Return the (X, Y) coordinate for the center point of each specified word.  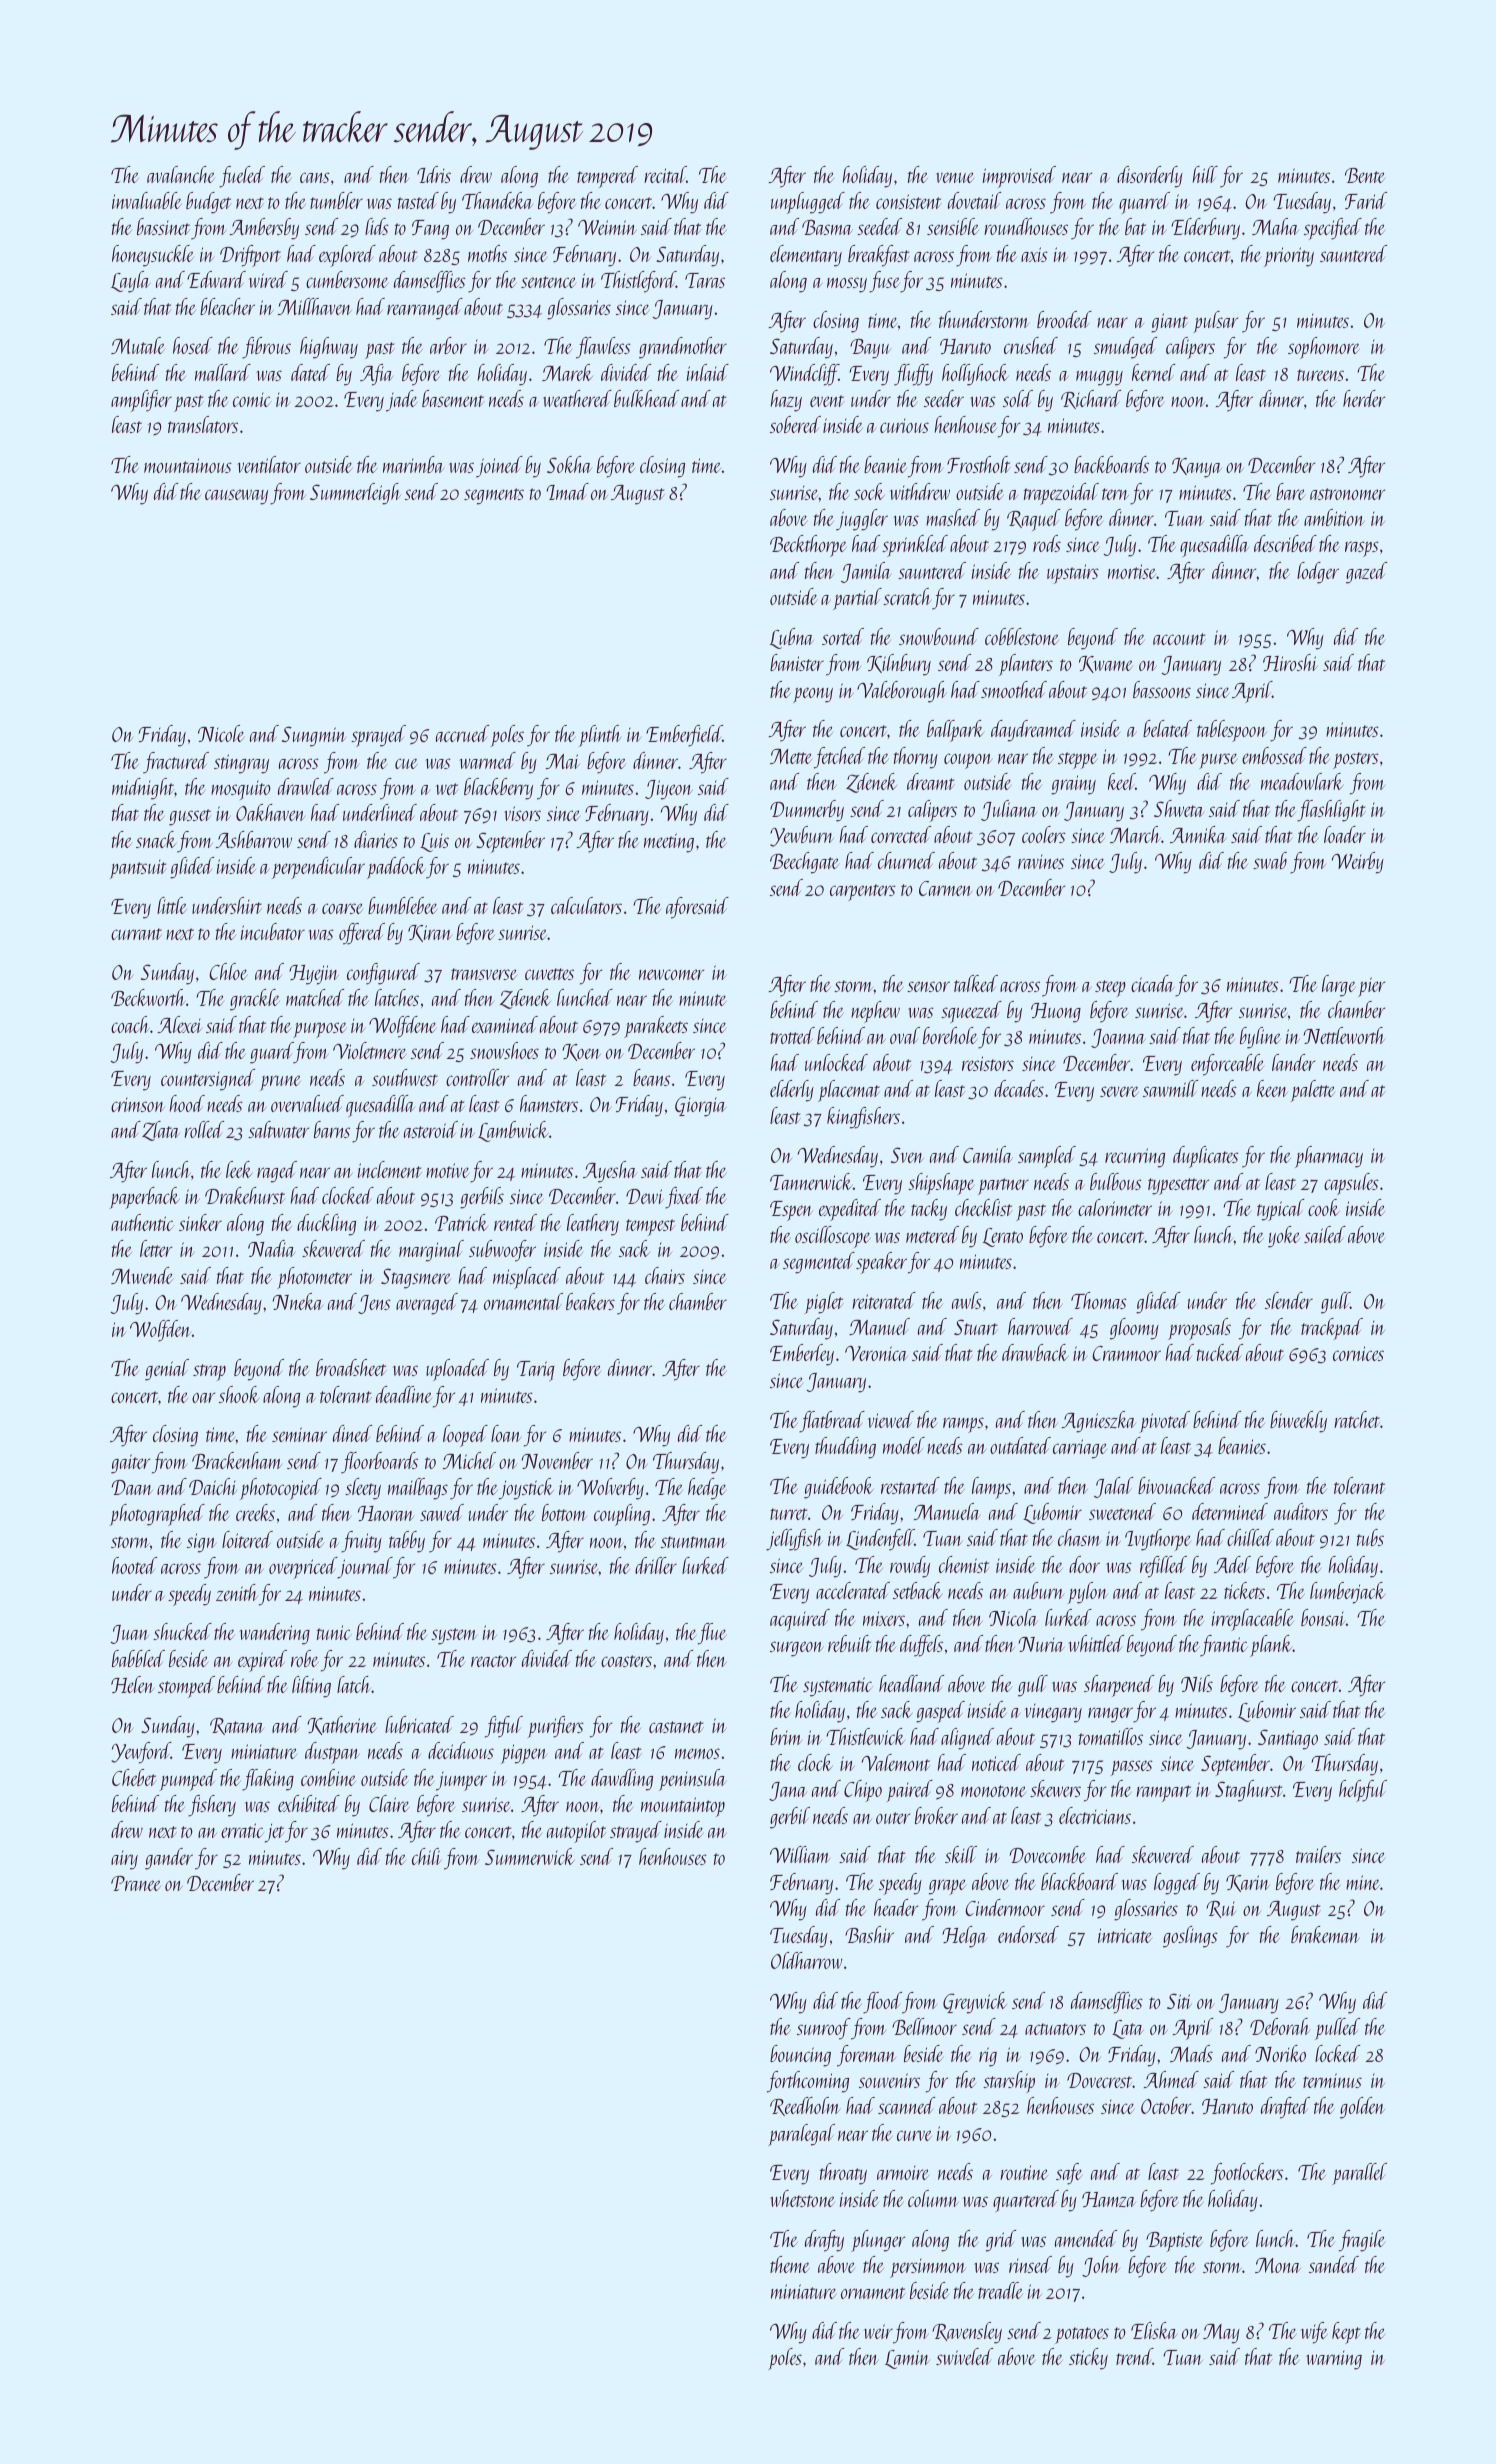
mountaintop (683, 1807)
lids (377, 226)
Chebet (134, 1777)
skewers (1055, 1788)
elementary (806, 256)
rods (1047, 543)
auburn (1038, 1590)
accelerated (853, 1590)
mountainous (188, 465)
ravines (1041, 862)
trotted (792, 1035)
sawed (442, 1512)
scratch (907, 596)
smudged (1125, 348)
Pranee (136, 1883)
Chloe (228, 971)
